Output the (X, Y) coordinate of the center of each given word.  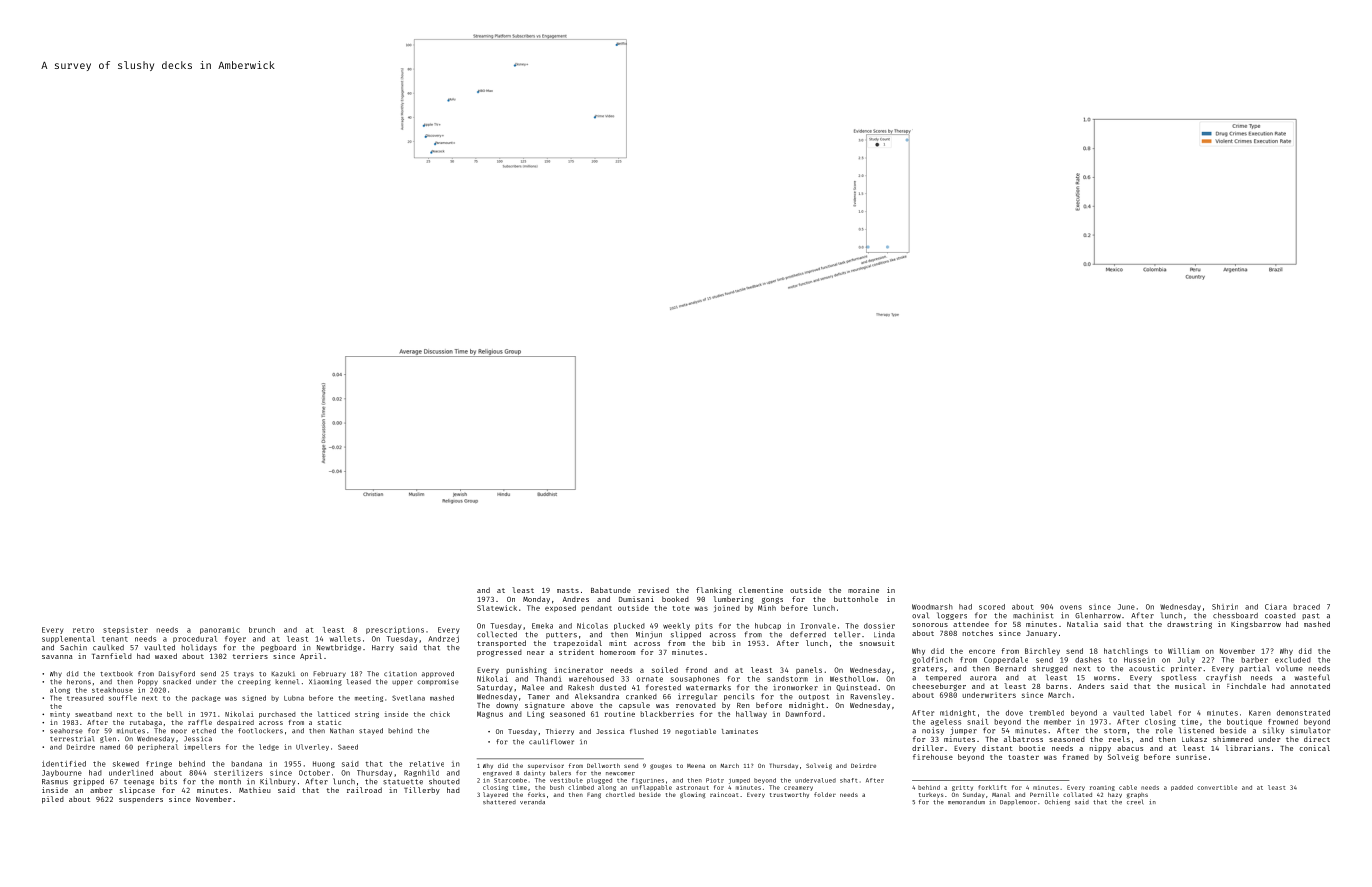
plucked (629, 626)
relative (427, 764)
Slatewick (497, 608)
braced (1306, 607)
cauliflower (551, 742)
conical (1315, 748)
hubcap (768, 626)
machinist (1033, 615)
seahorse (66, 731)
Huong (324, 764)
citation (400, 674)
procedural (195, 639)
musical (1190, 686)
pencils (739, 697)
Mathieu (255, 790)
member (1057, 722)
